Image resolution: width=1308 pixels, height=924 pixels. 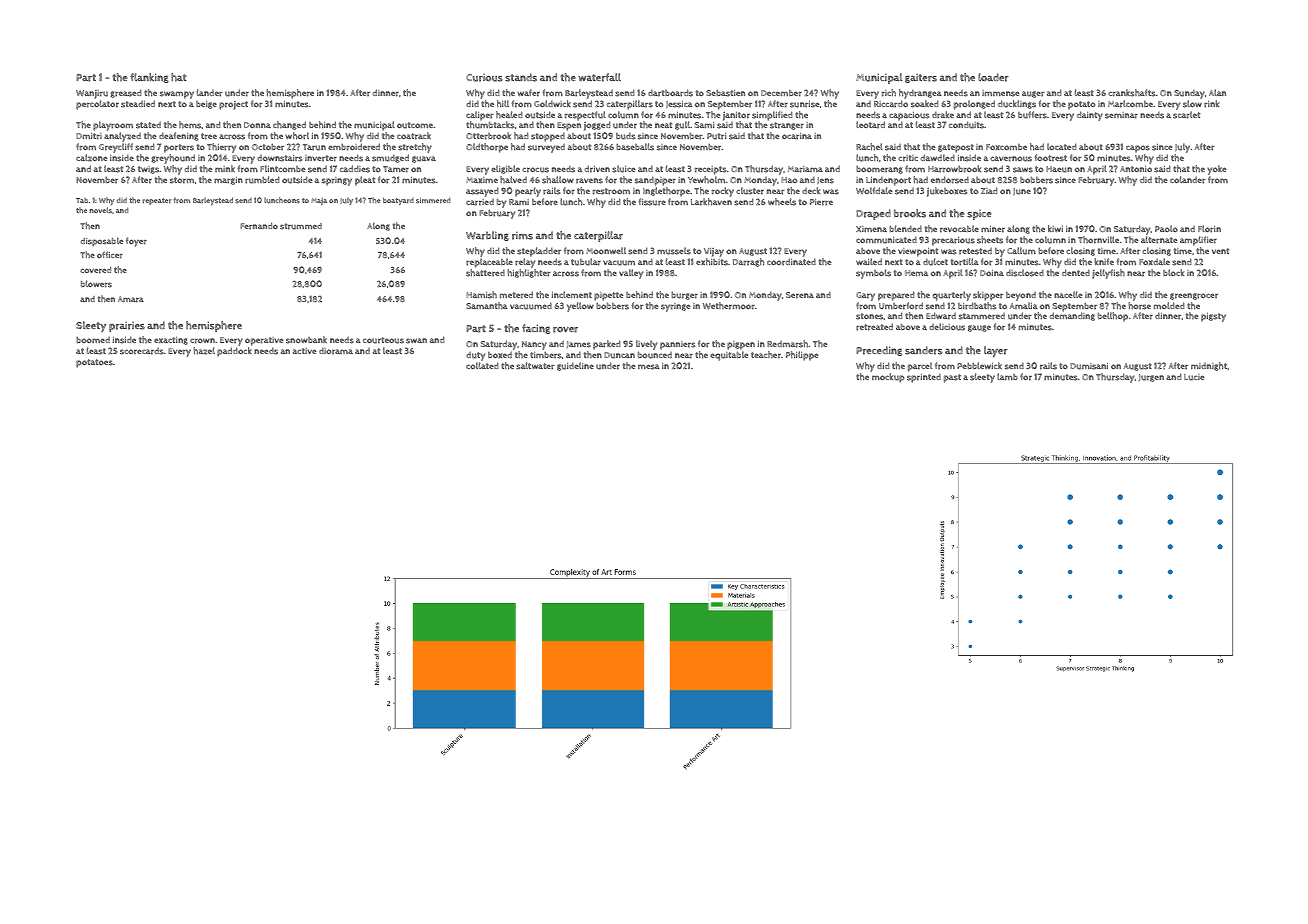 I want to click on retested, so click(x=975, y=251).
